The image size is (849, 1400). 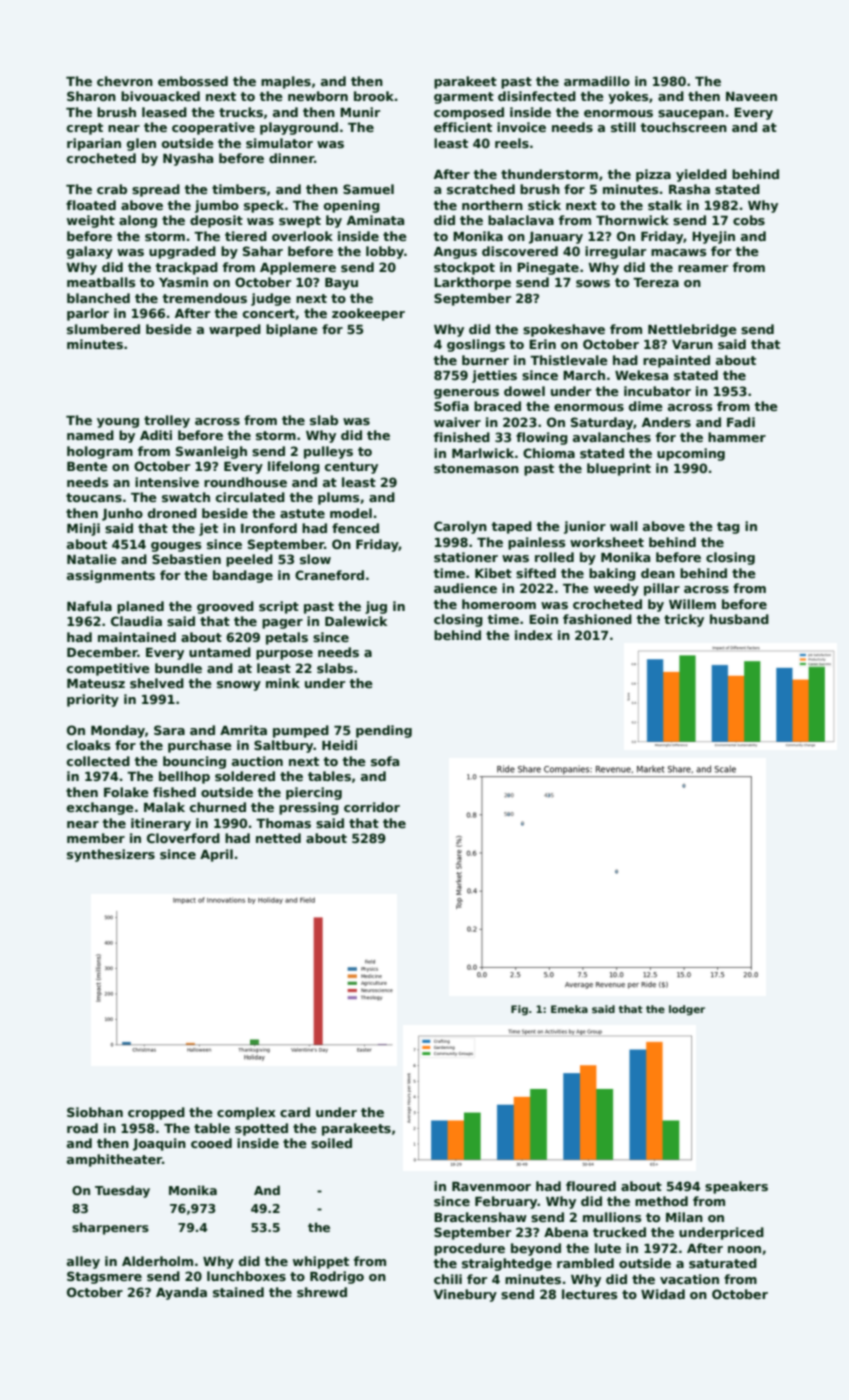 I want to click on maples, so click(x=286, y=82).
